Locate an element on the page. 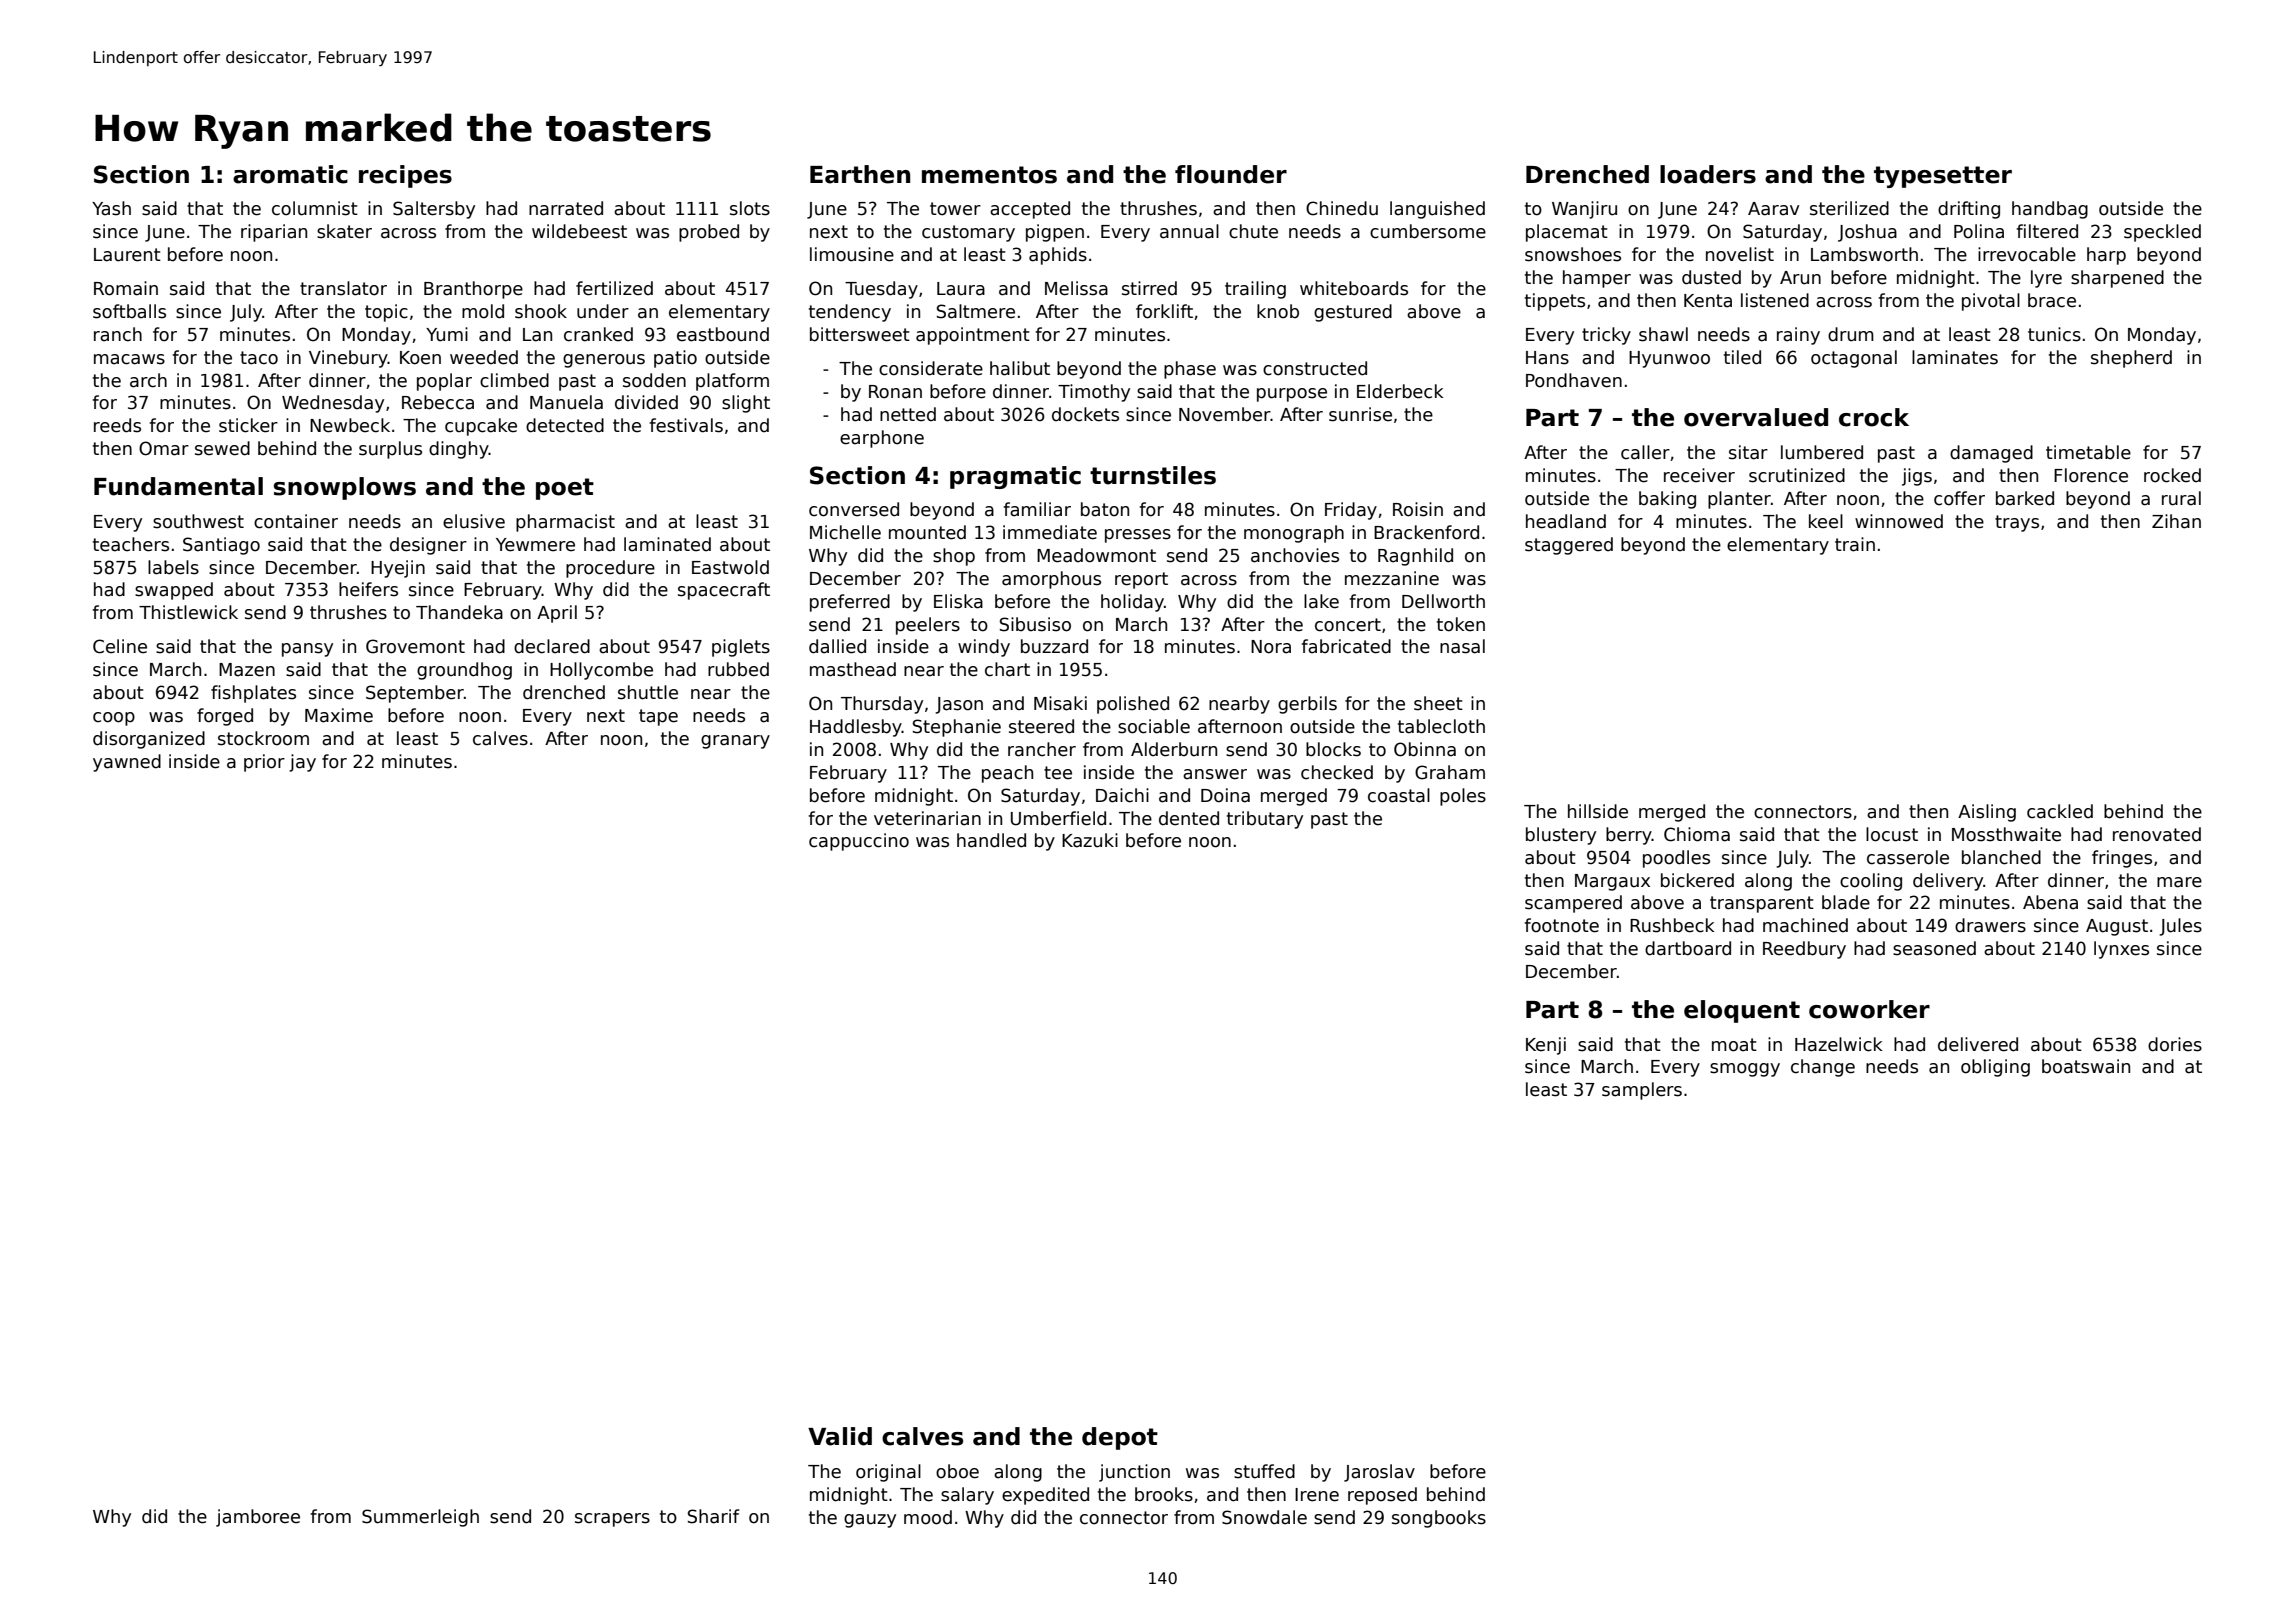 The width and height of the image is (2295, 1623). languished is located at coordinates (1437, 210).
